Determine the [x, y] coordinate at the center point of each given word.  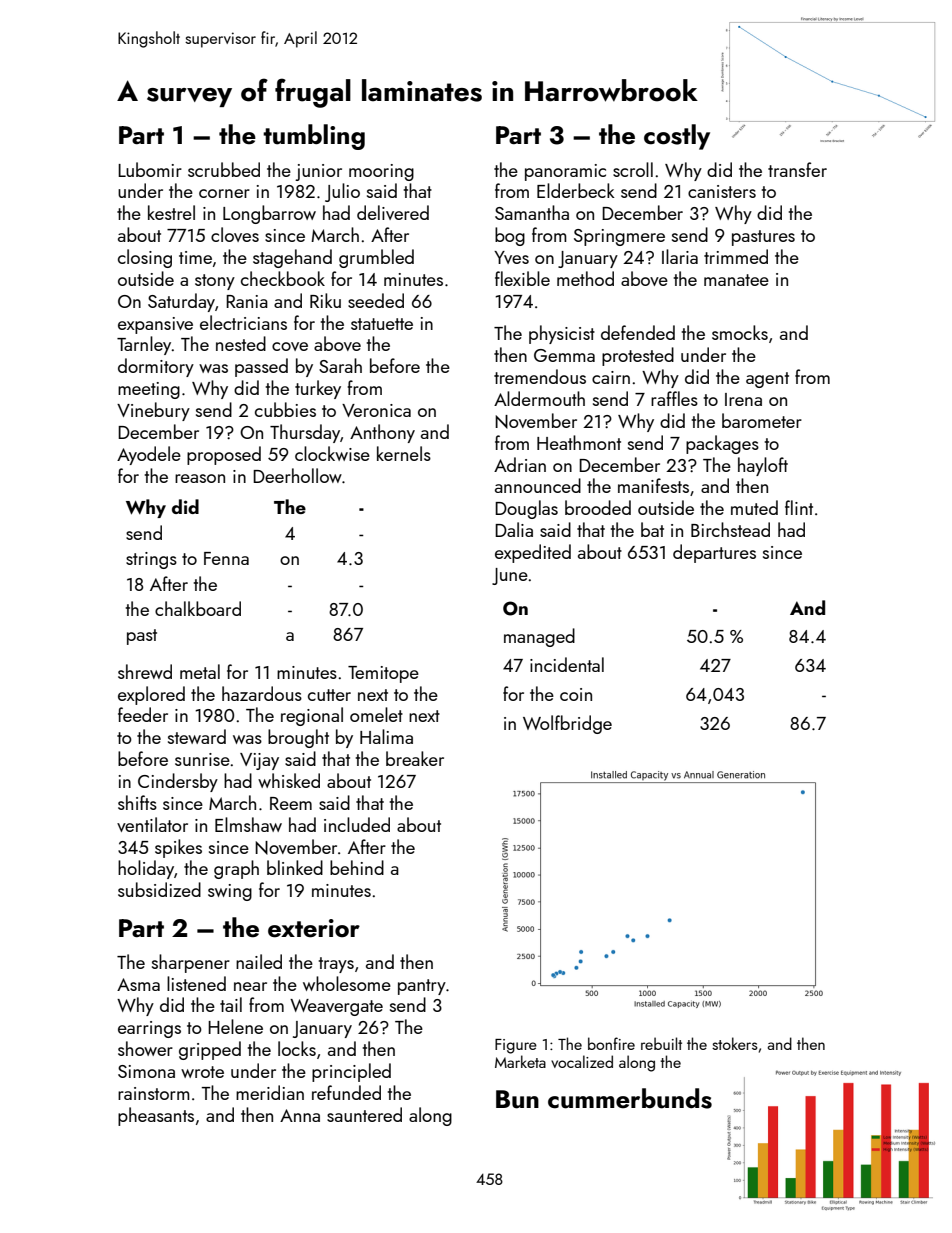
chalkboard [198, 608]
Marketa [520, 1061]
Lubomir [150, 169]
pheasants [156, 1116]
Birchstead [730, 529]
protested [638, 356]
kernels [404, 453]
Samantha [532, 212]
